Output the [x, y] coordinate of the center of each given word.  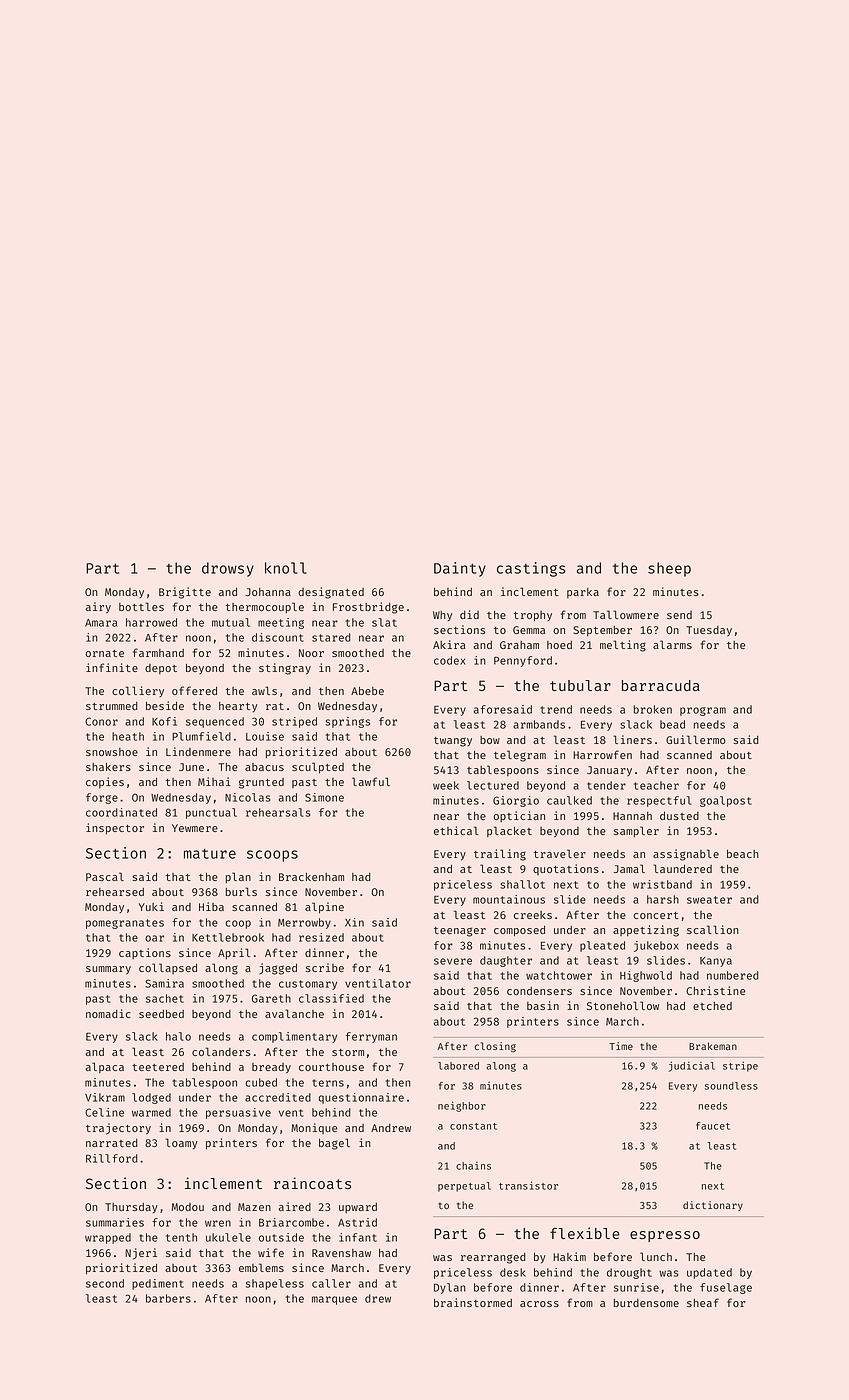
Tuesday [709, 631]
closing [495, 1047]
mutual [231, 622]
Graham [519, 645]
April [234, 953]
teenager [460, 932]
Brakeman [713, 1046]
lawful [371, 781]
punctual [211, 813]
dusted [679, 816]
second [105, 1283]
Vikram [105, 1097]
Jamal [629, 868]
